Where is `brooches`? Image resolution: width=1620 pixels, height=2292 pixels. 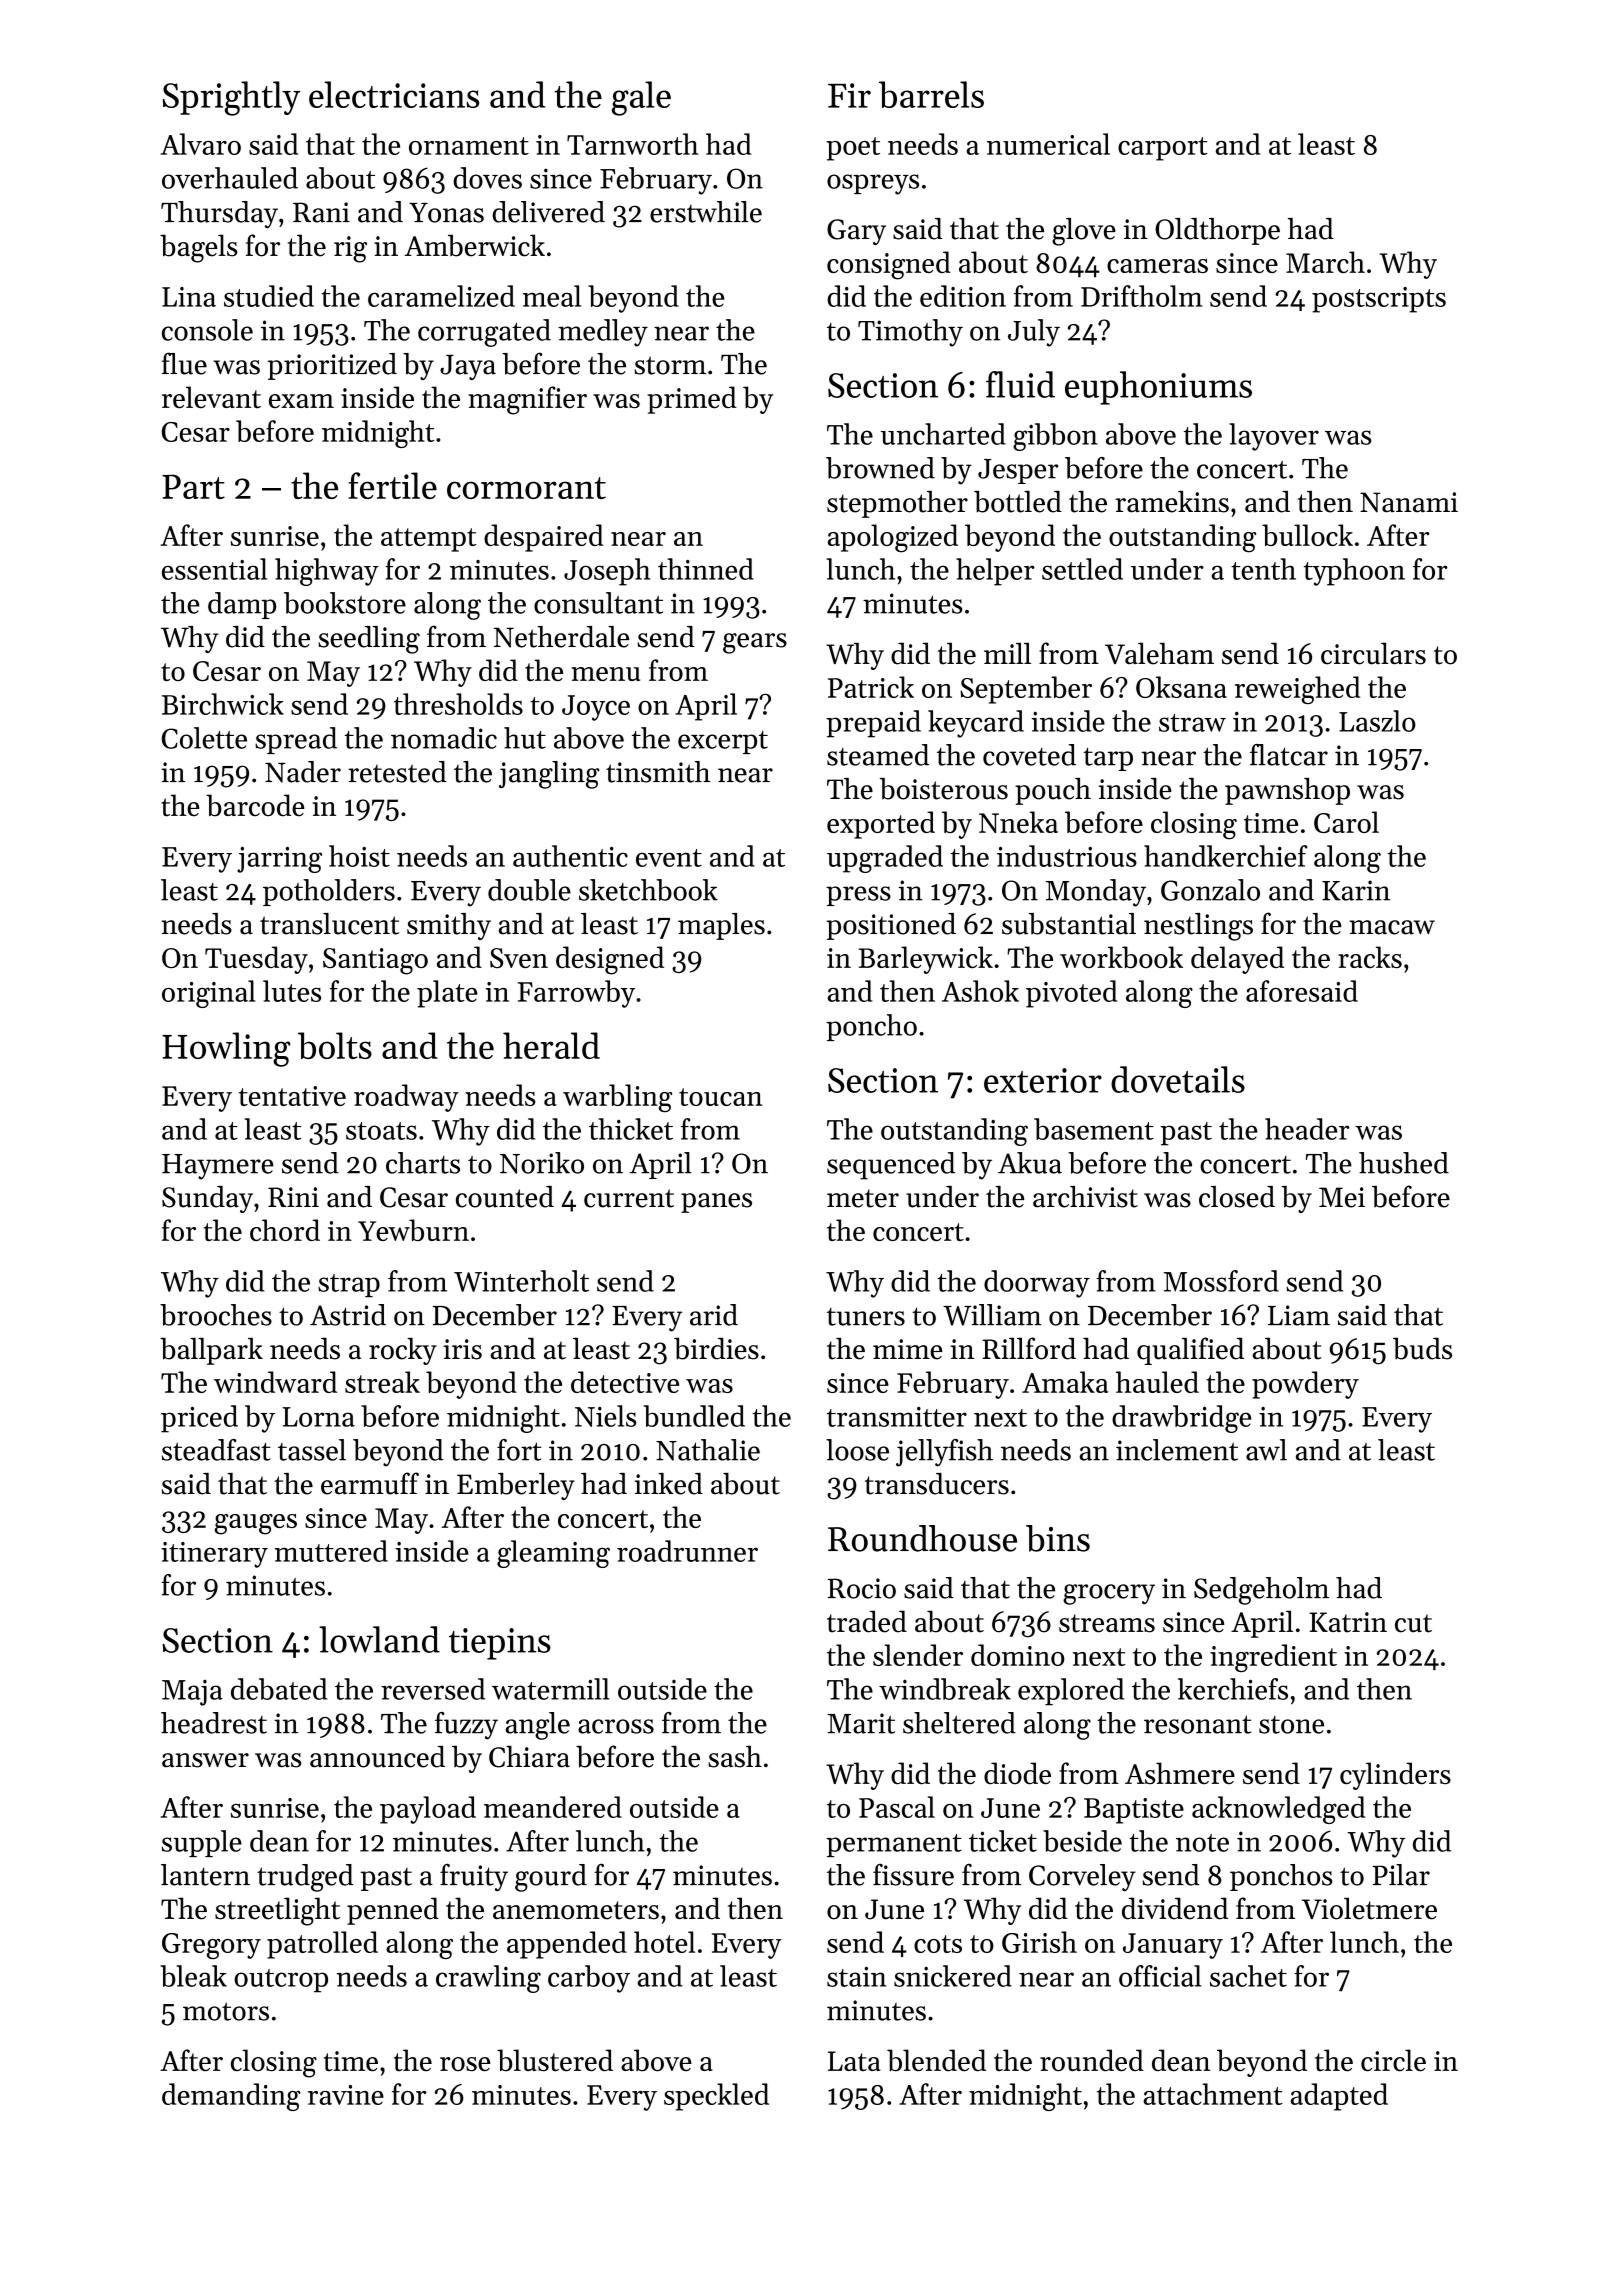 brooches is located at coordinates (216, 1315).
